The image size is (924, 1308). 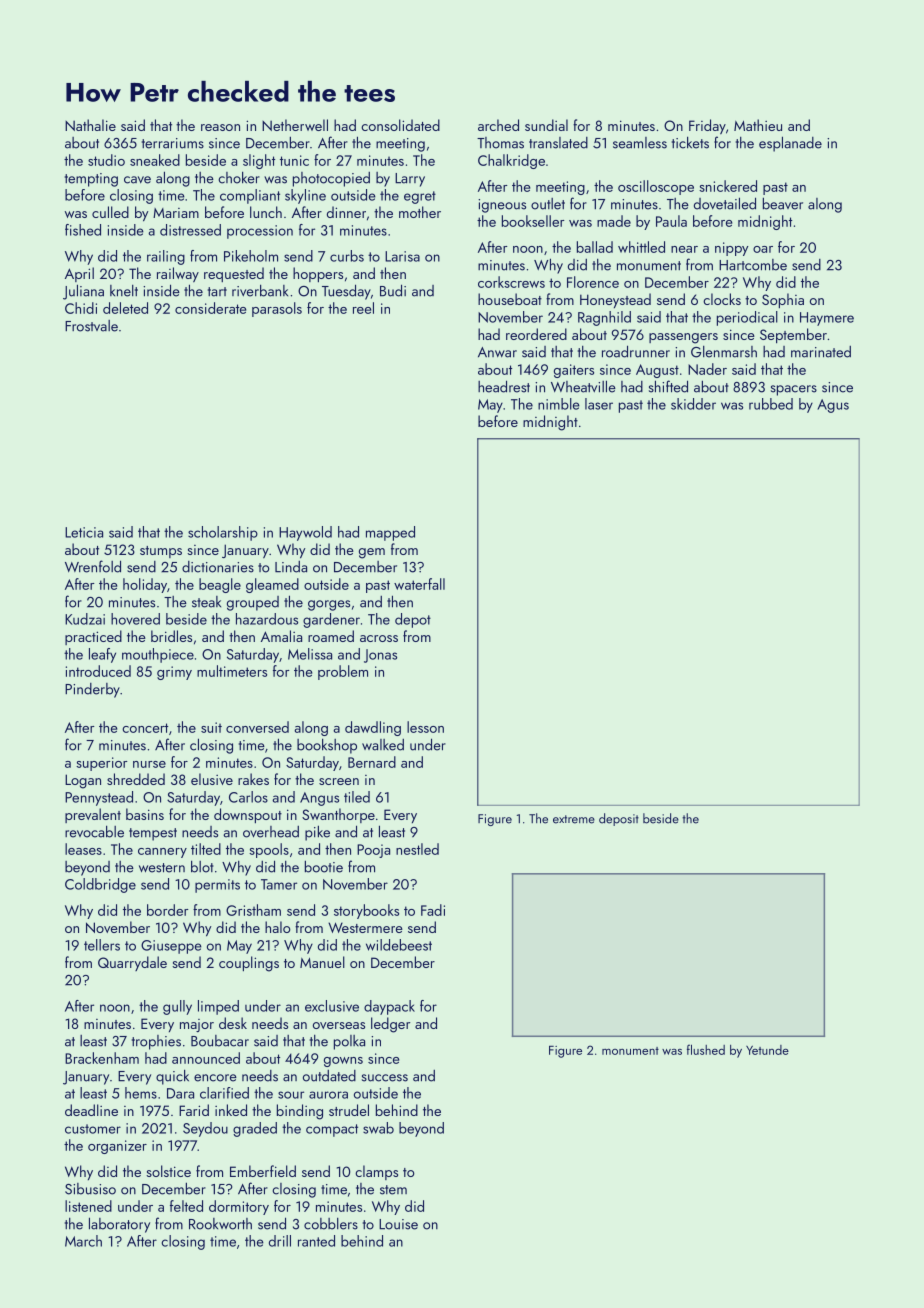 I want to click on stem, so click(x=393, y=1190).
